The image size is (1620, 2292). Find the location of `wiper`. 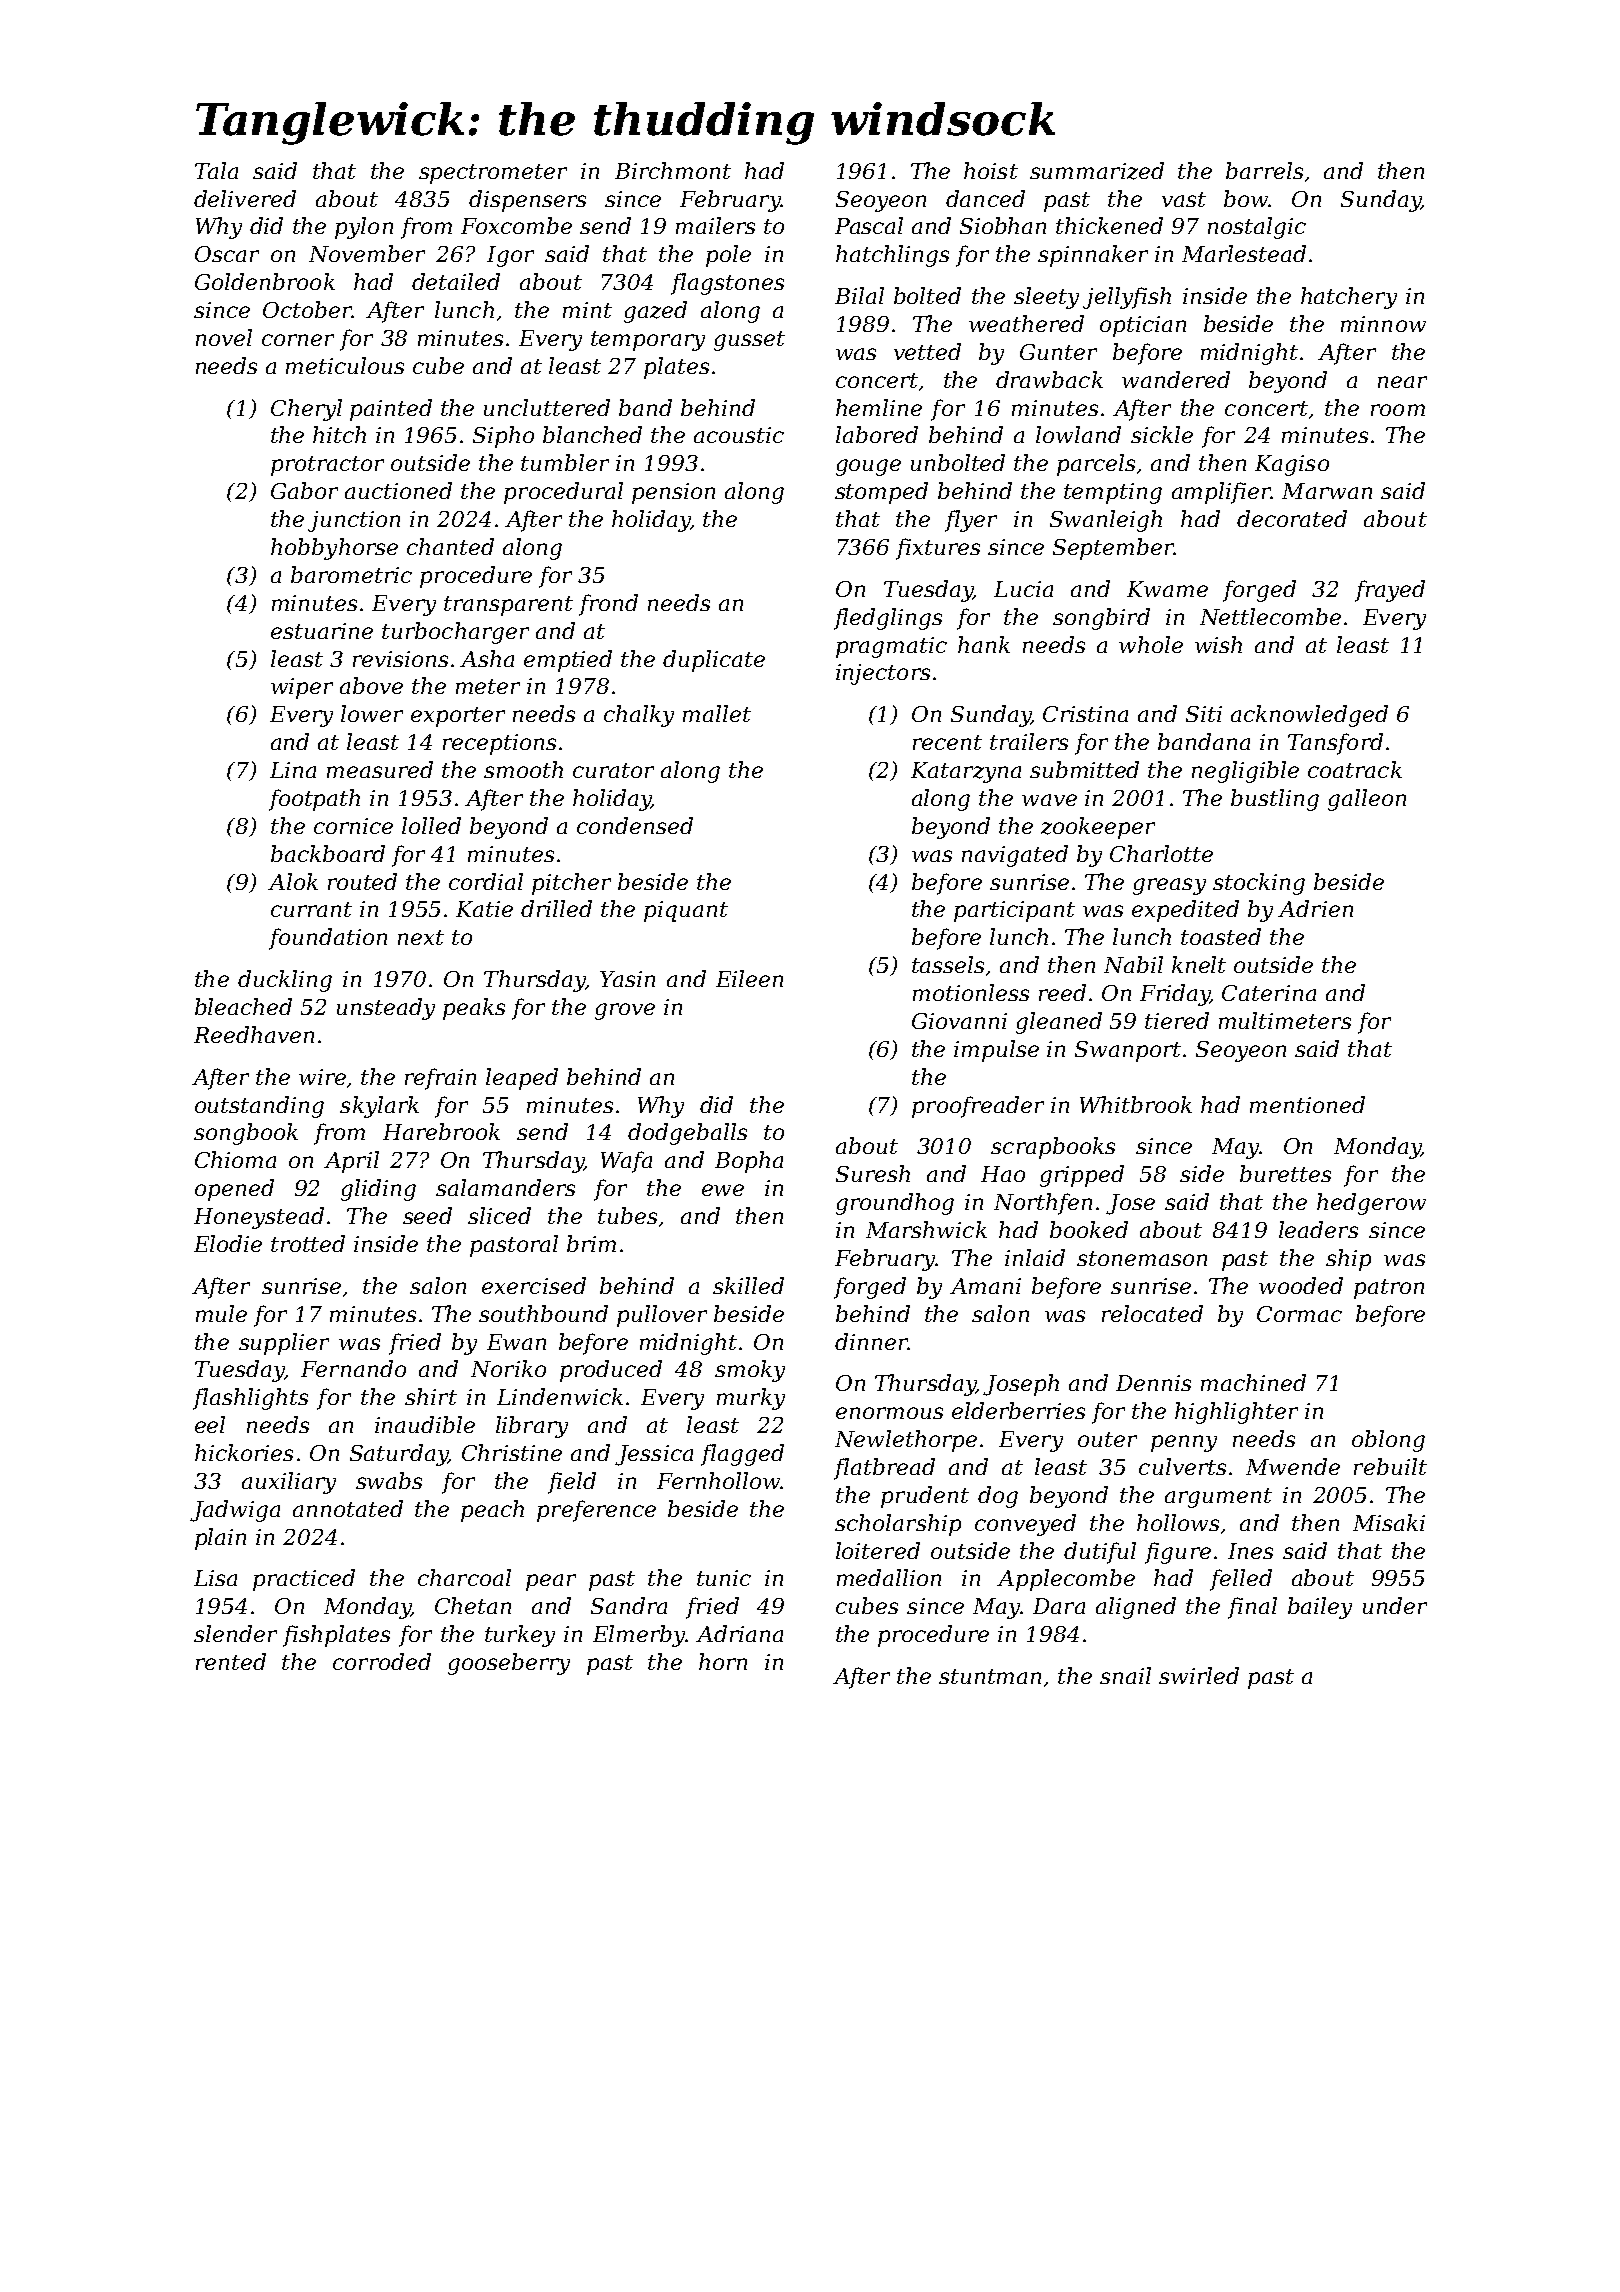

wiper is located at coordinates (302, 688).
